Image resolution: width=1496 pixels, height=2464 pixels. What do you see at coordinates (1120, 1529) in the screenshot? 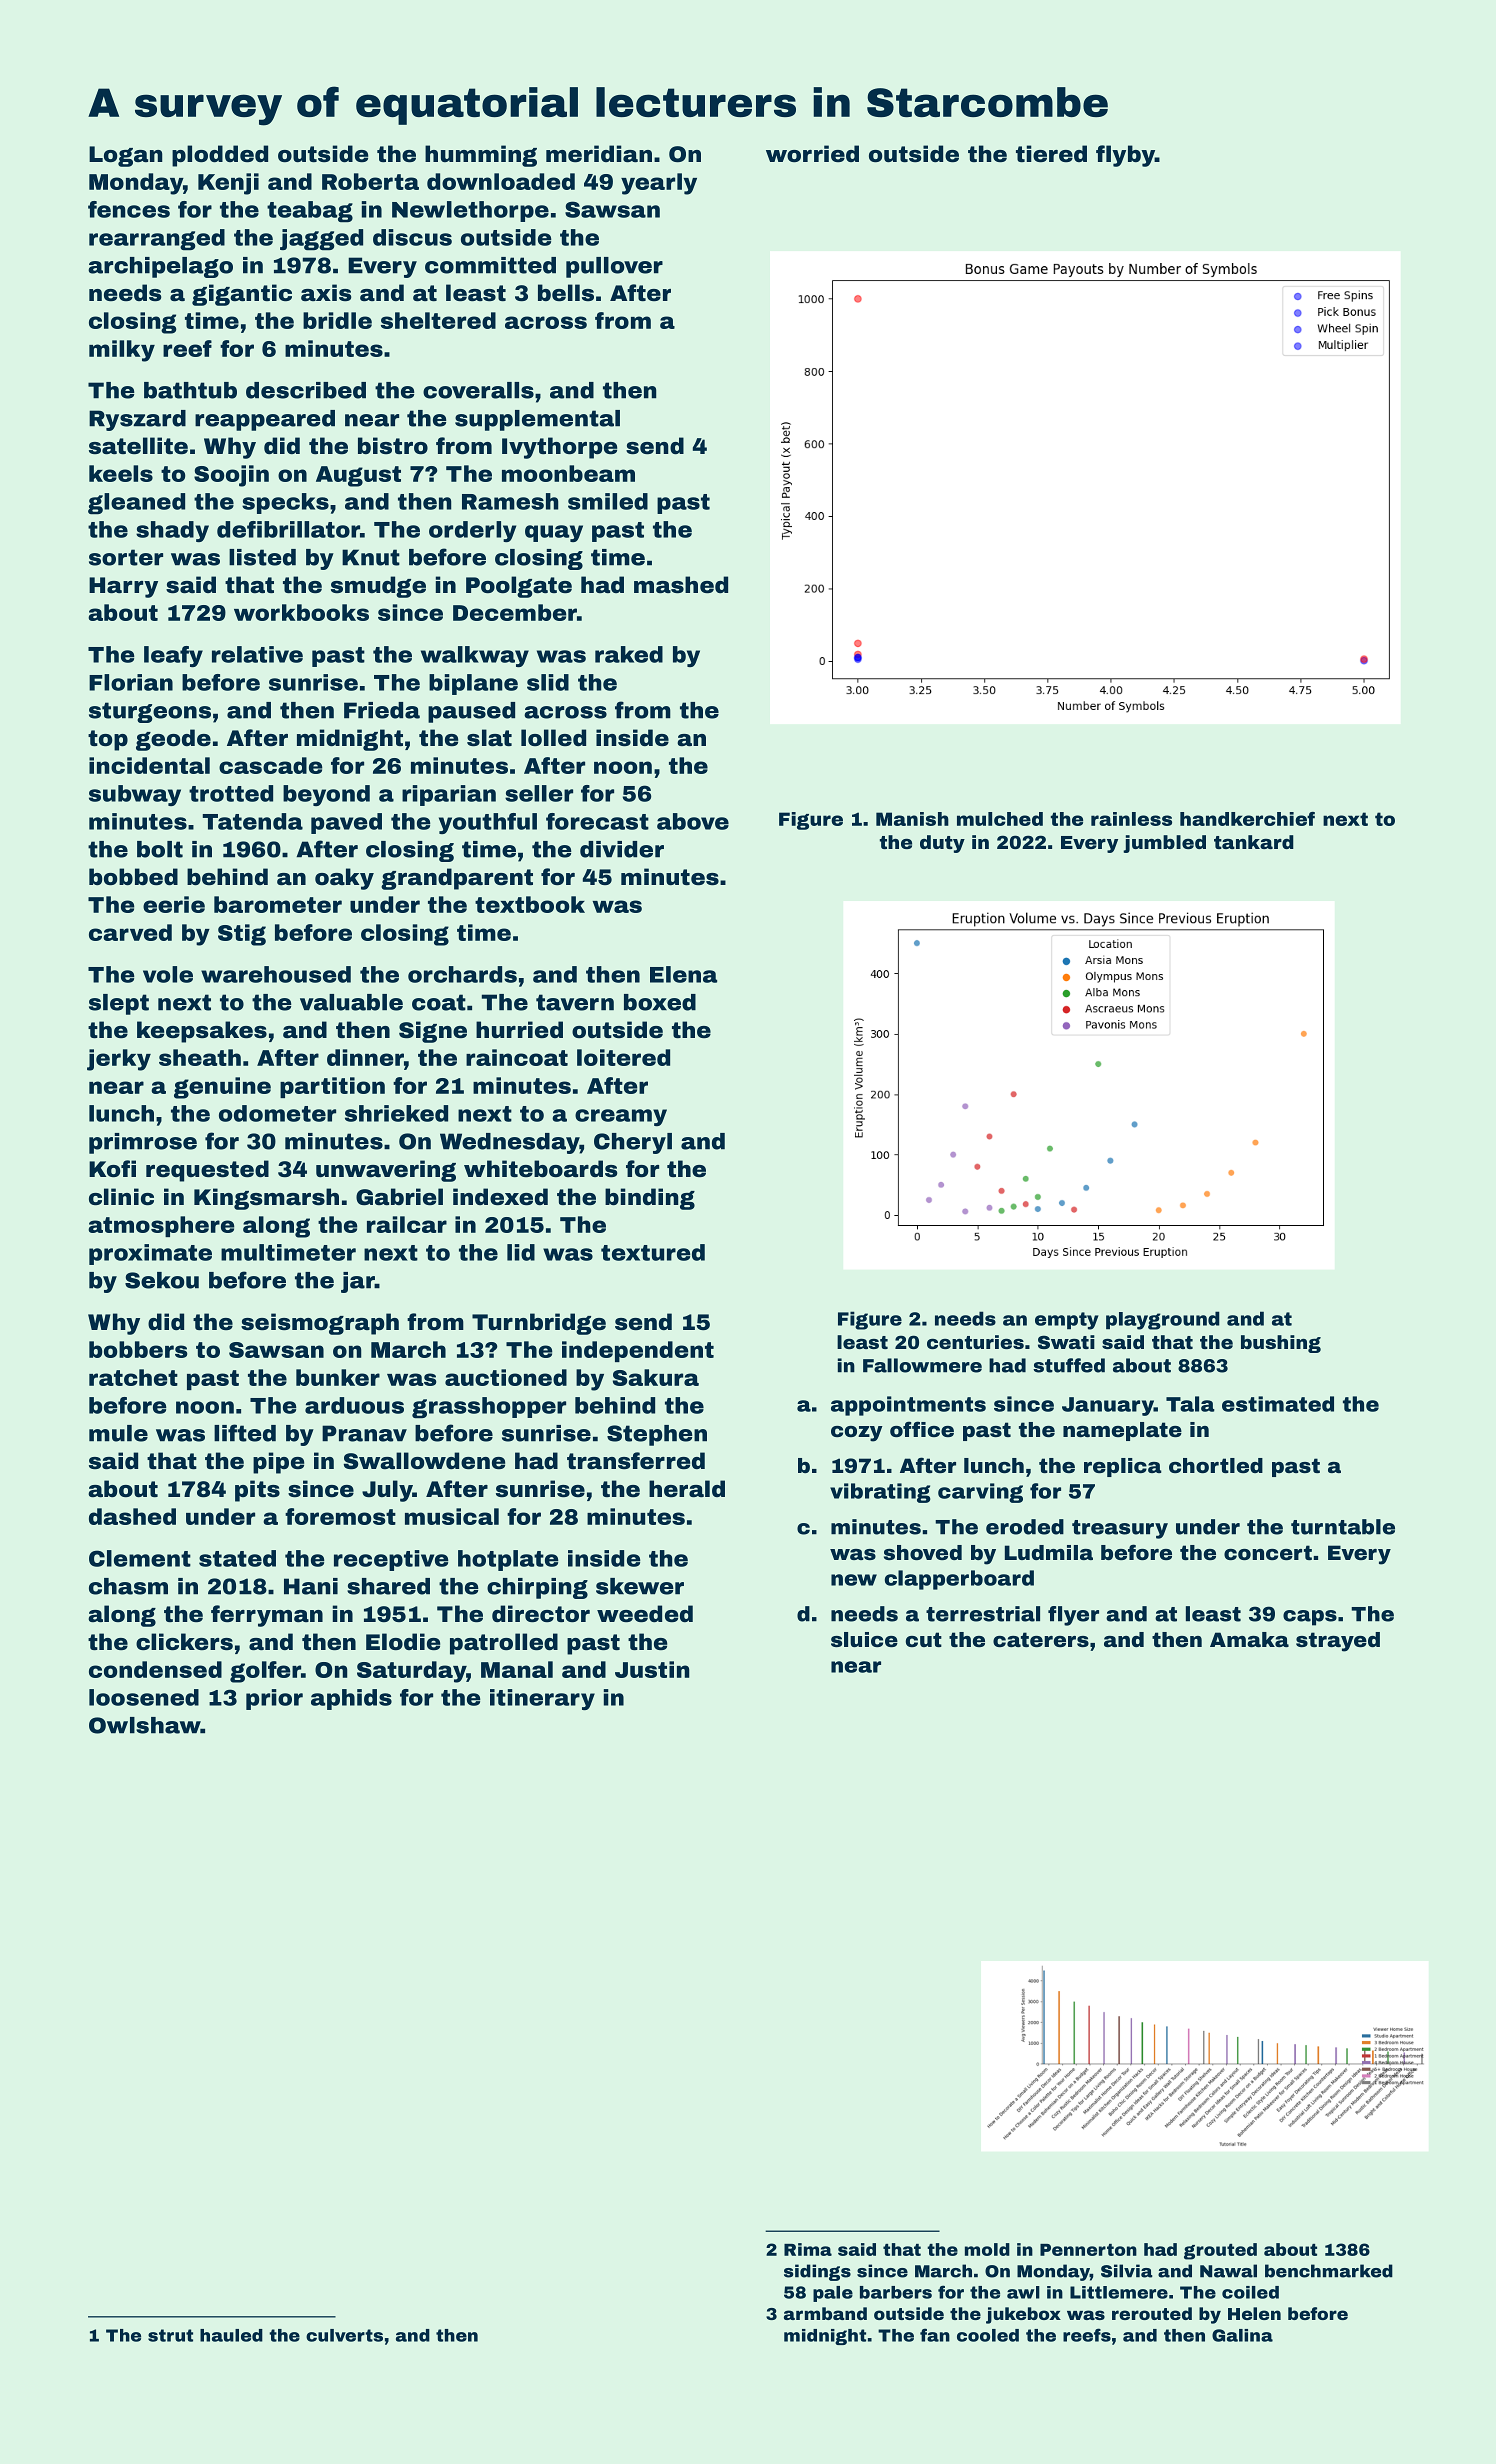
I see `treasury` at bounding box center [1120, 1529].
